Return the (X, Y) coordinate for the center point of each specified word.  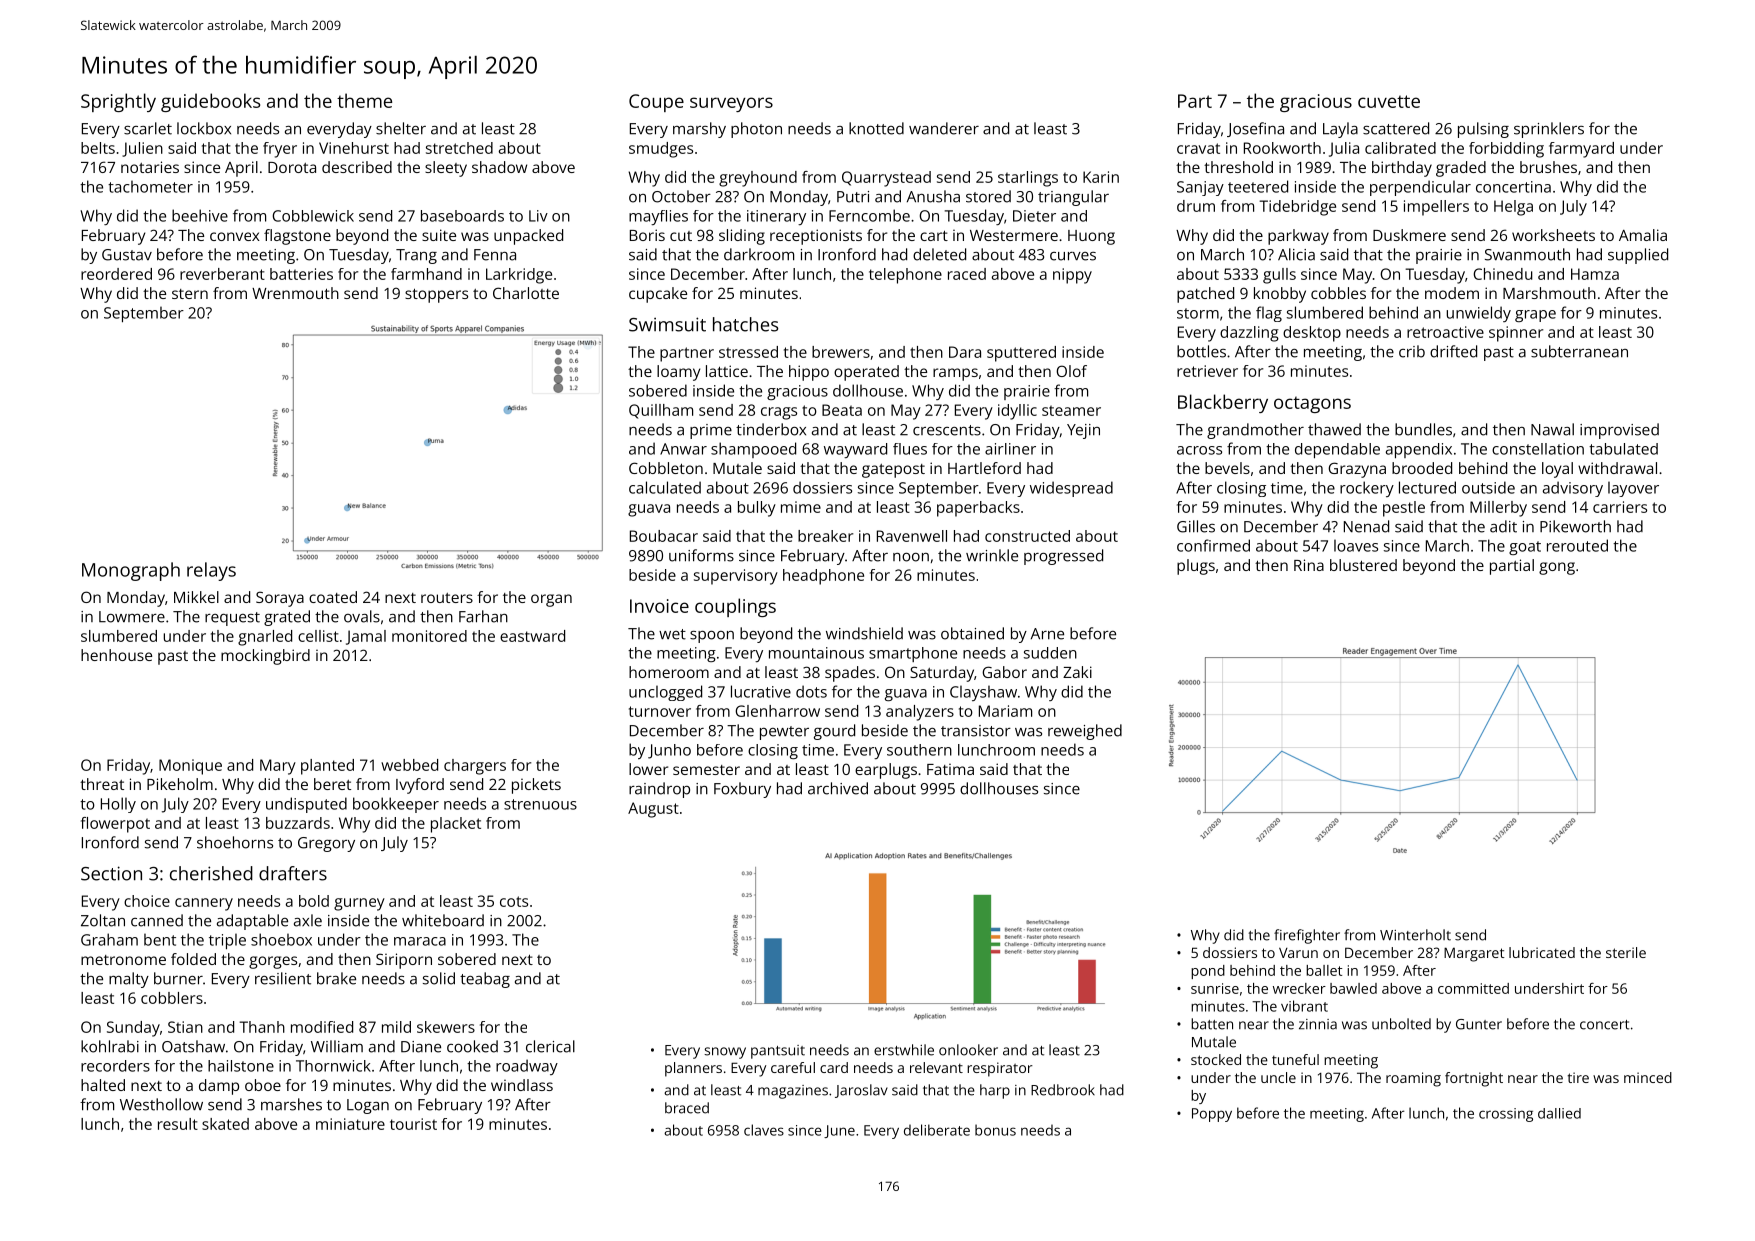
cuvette (1389, 101)
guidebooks (210, 102)
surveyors (731, 104)
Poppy (1212, 1115)
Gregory (326, 844)
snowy (725, 1053)
